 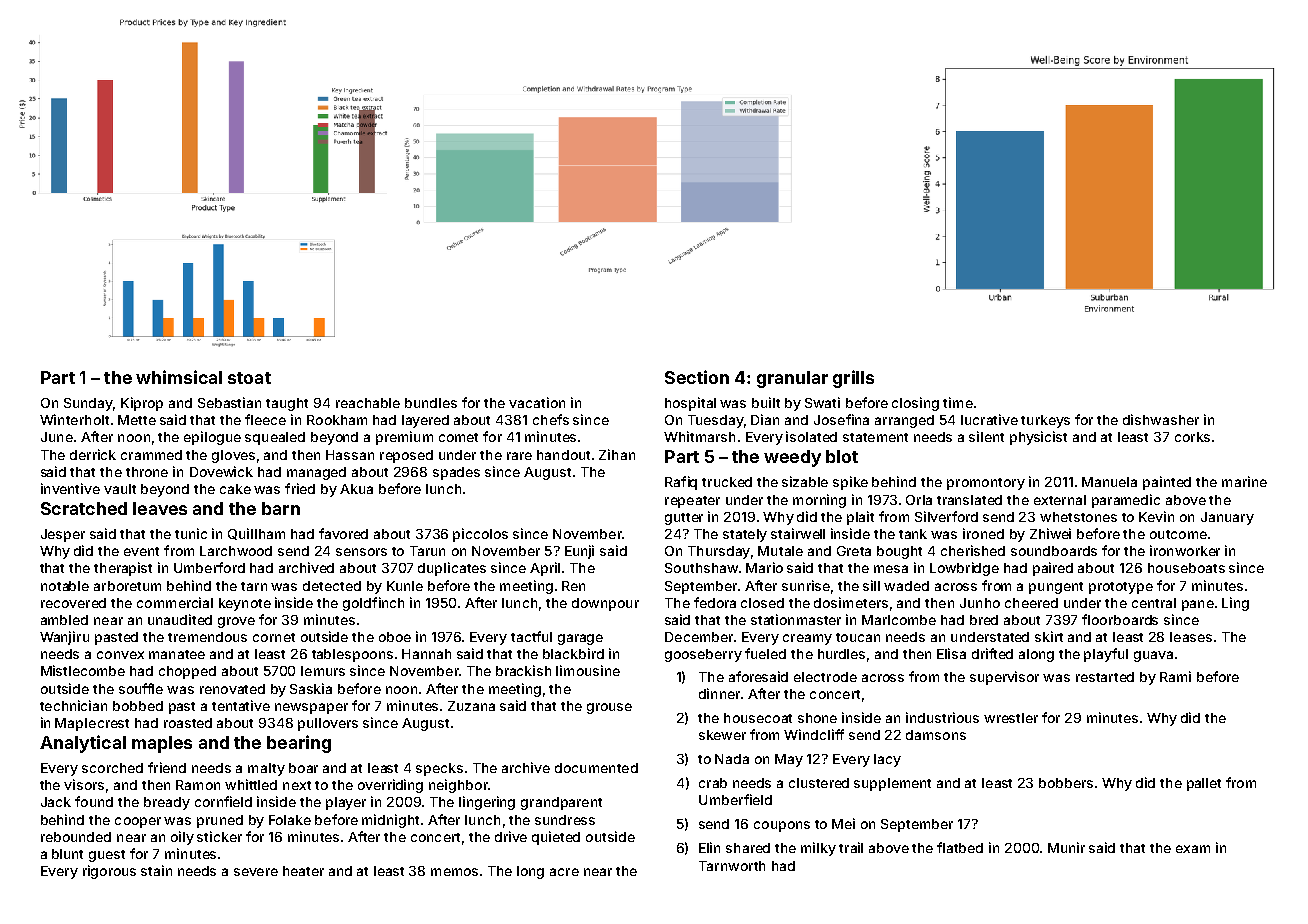 I want to click on stoat, so click(x=249, y=378).
